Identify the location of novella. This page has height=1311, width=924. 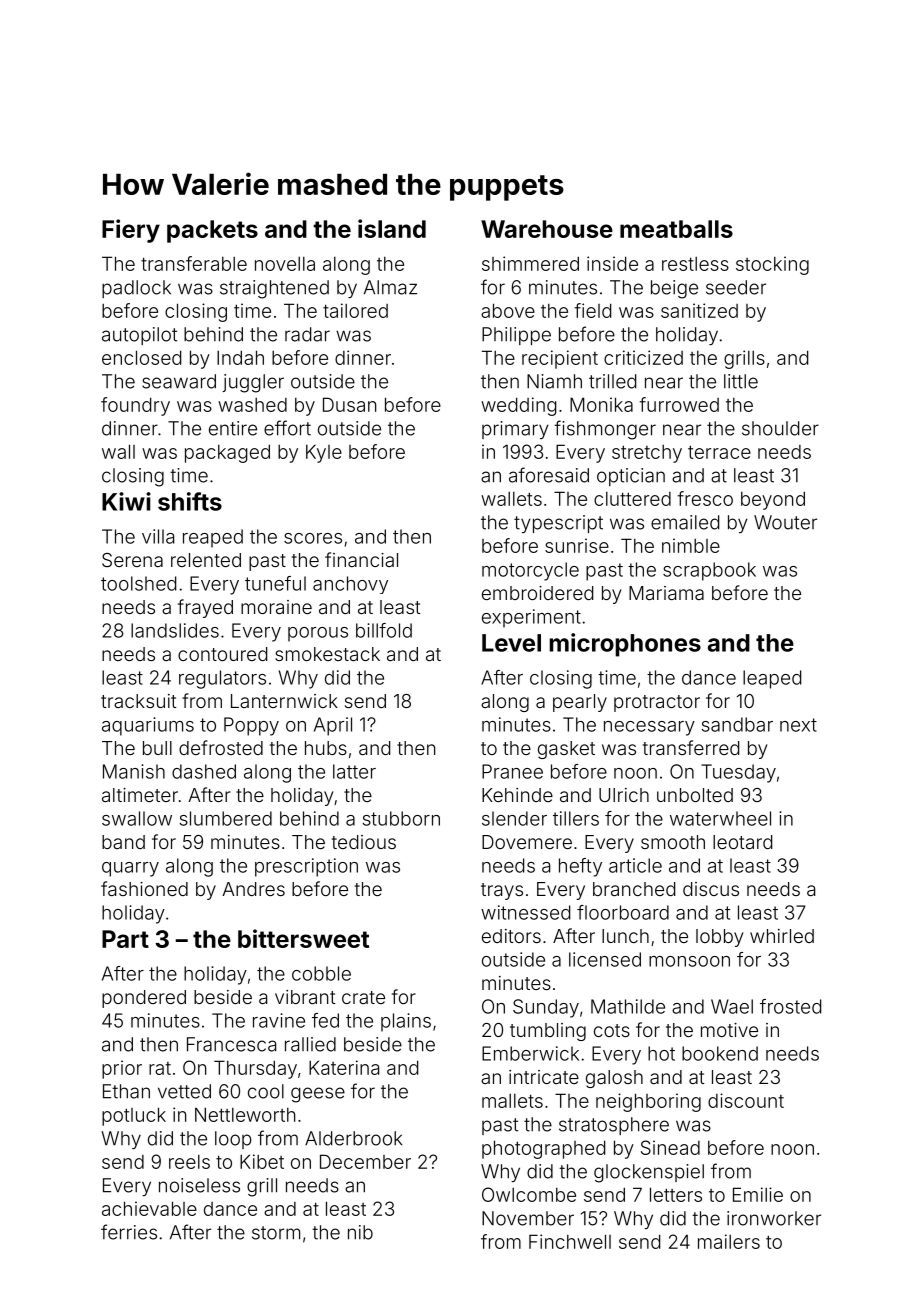
(285, 264).
